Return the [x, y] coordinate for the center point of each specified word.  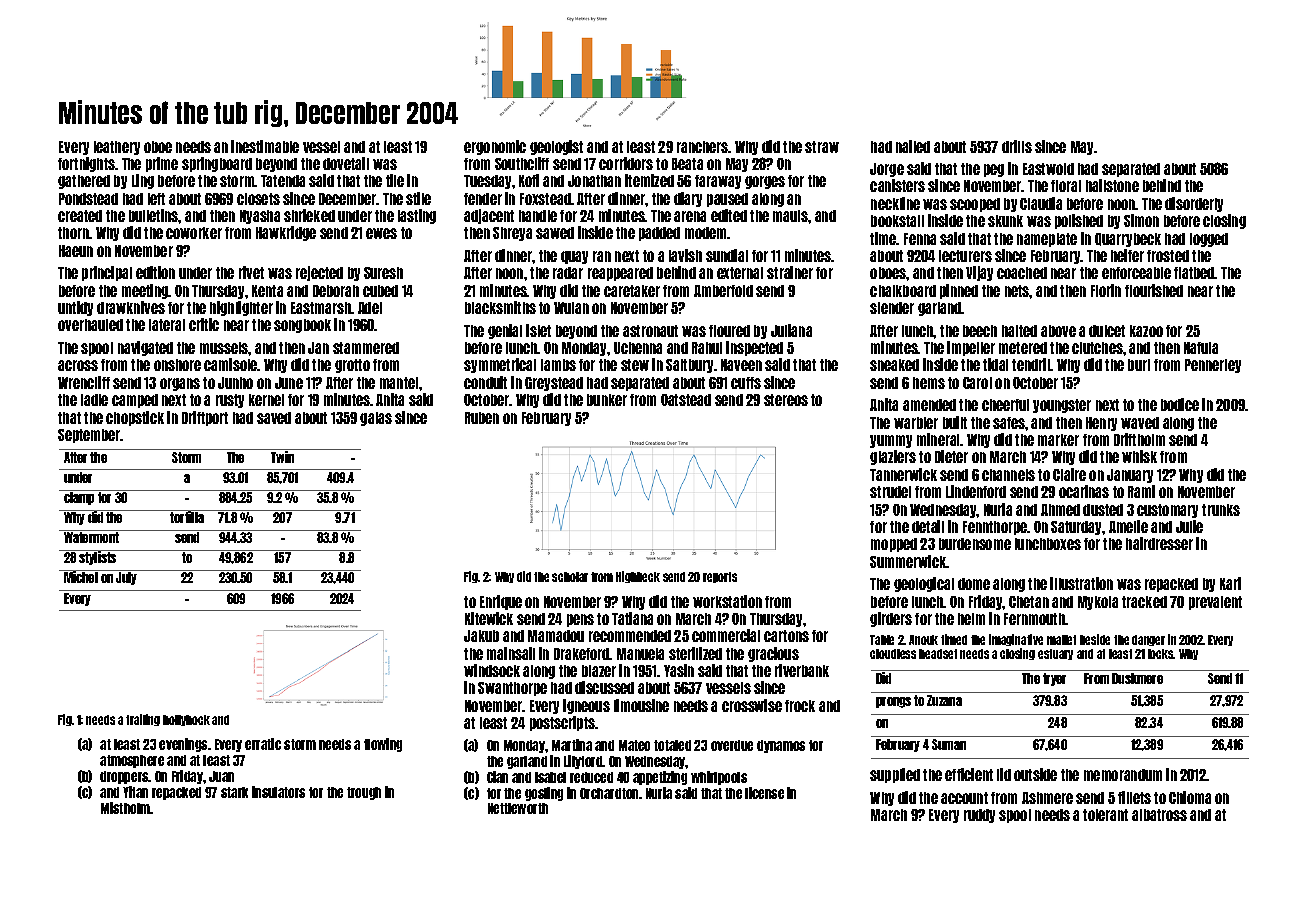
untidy [75, 308]
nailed [913, 146]
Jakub [481, 636]
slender [892, 308]
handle [538, 216]
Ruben [482, 418]
